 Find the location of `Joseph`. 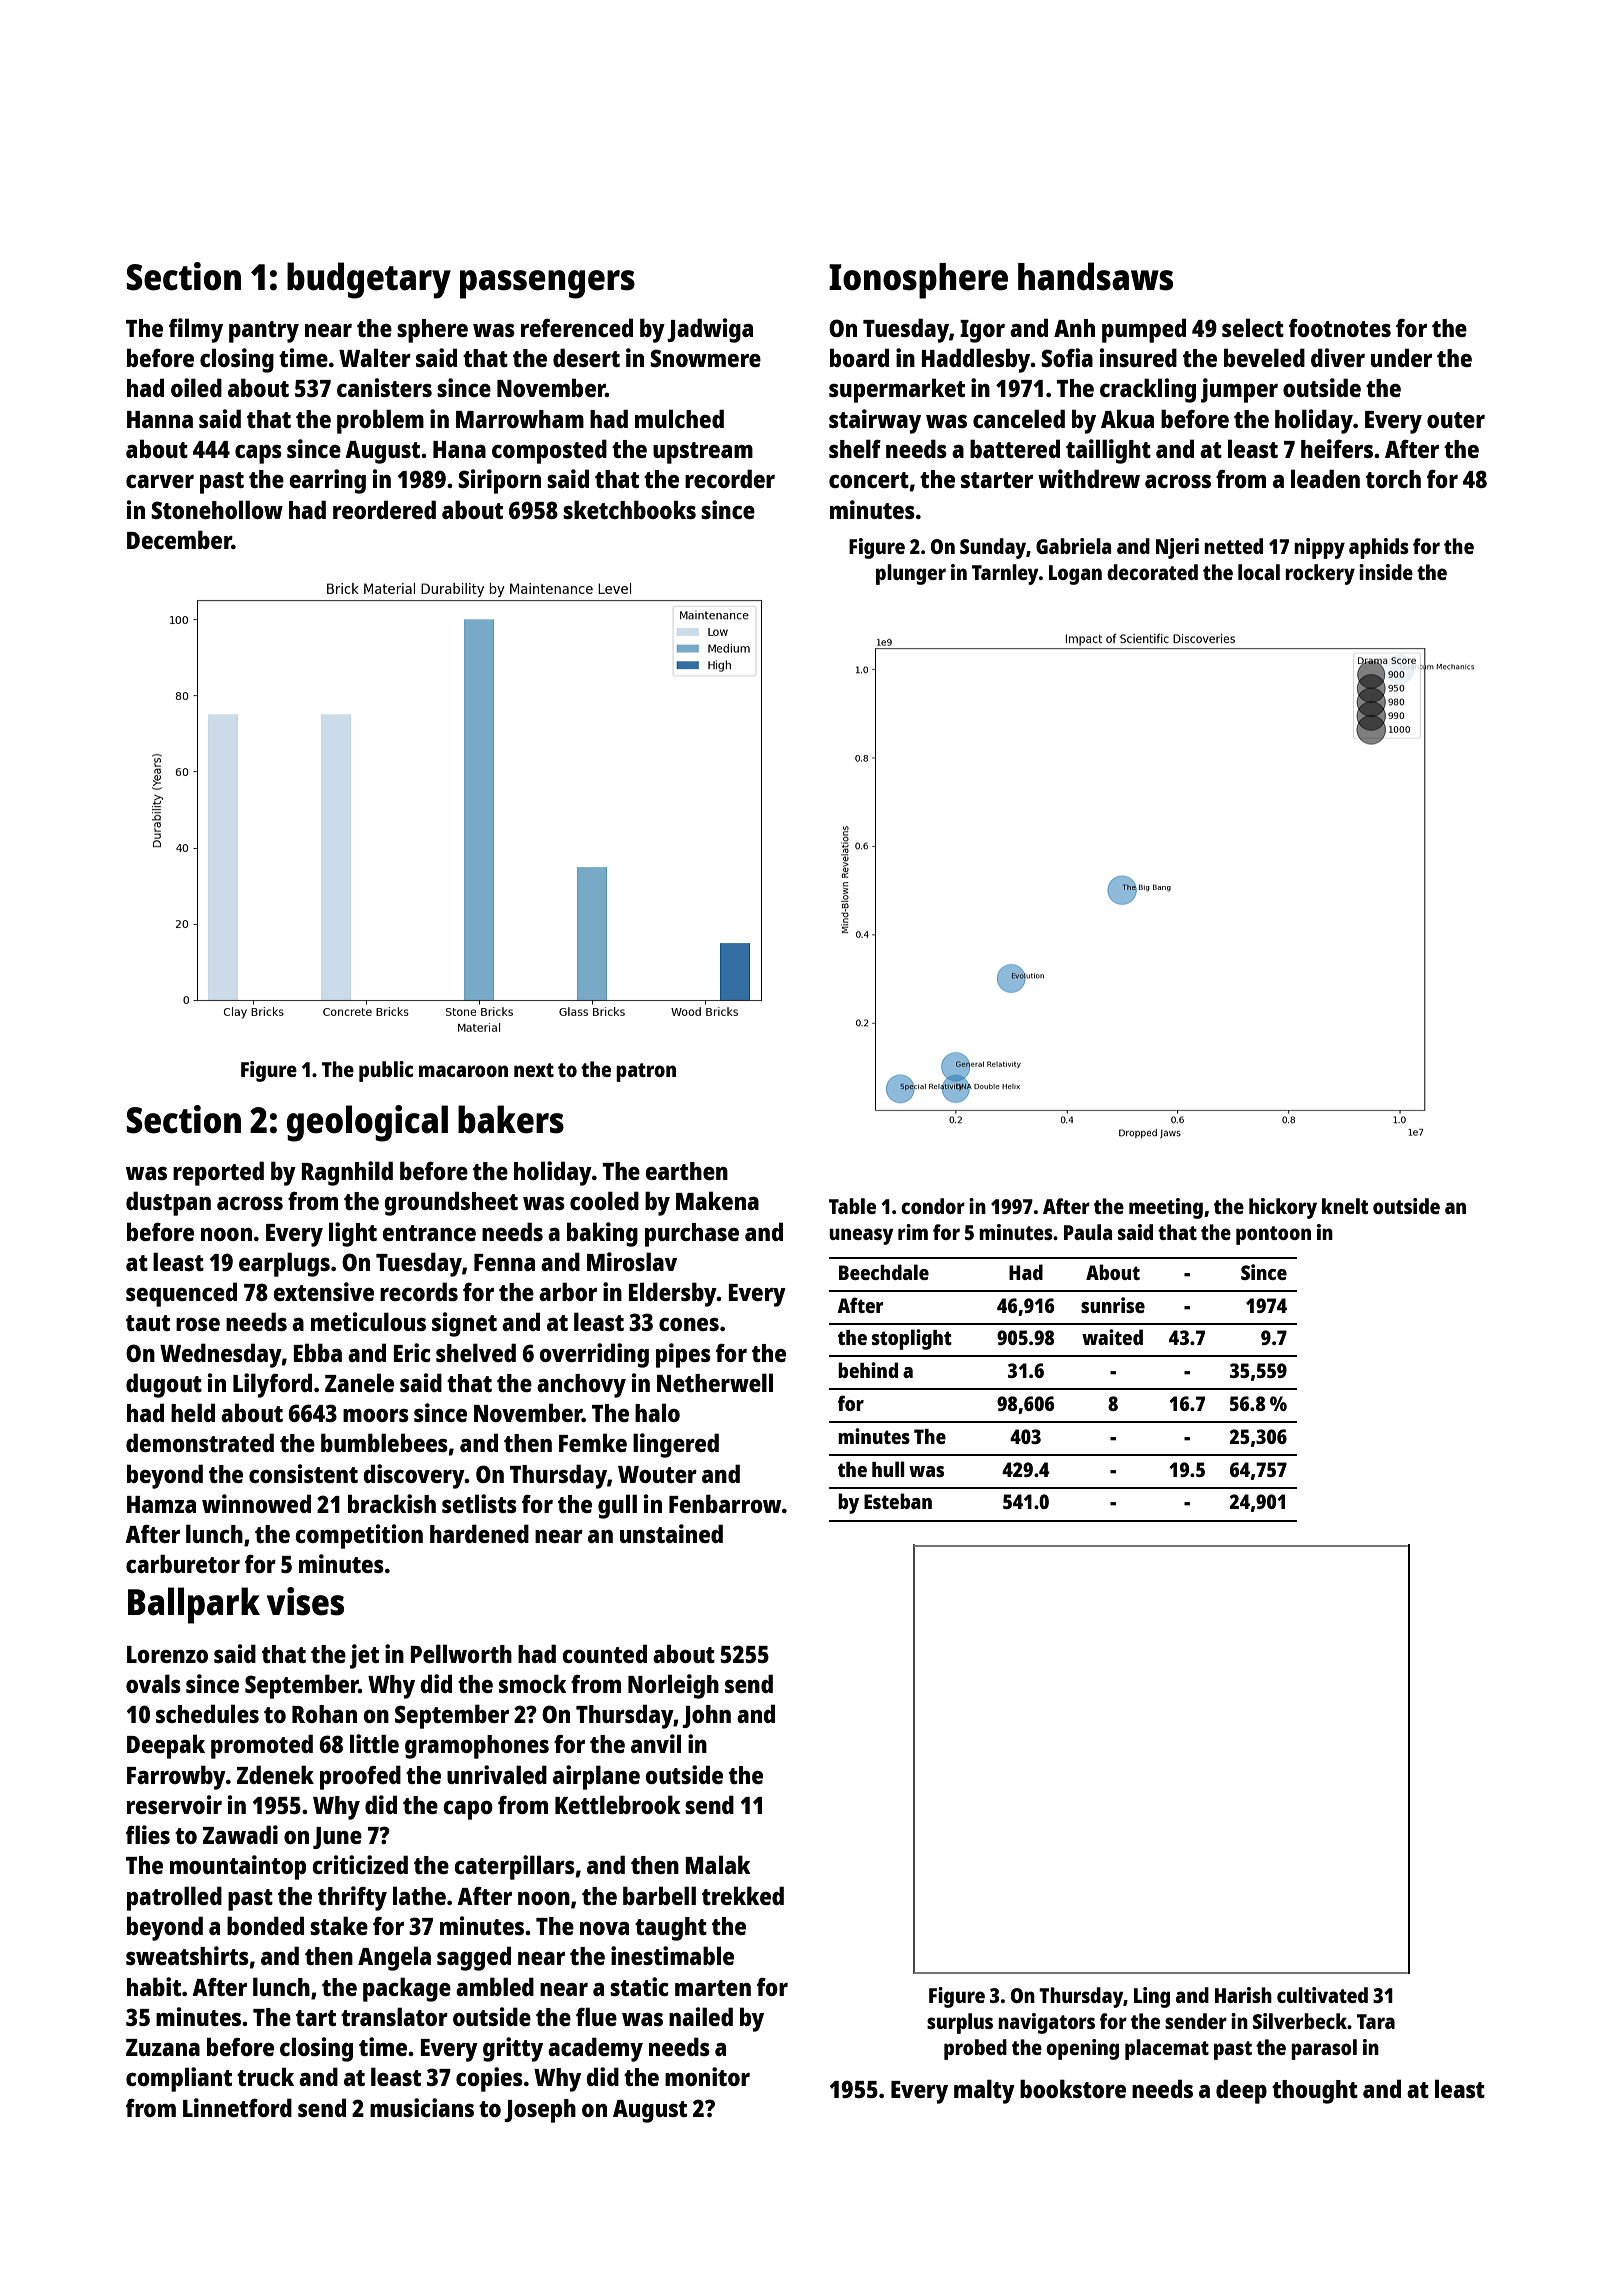

Joseph is located at coordinates (540, 2111).
